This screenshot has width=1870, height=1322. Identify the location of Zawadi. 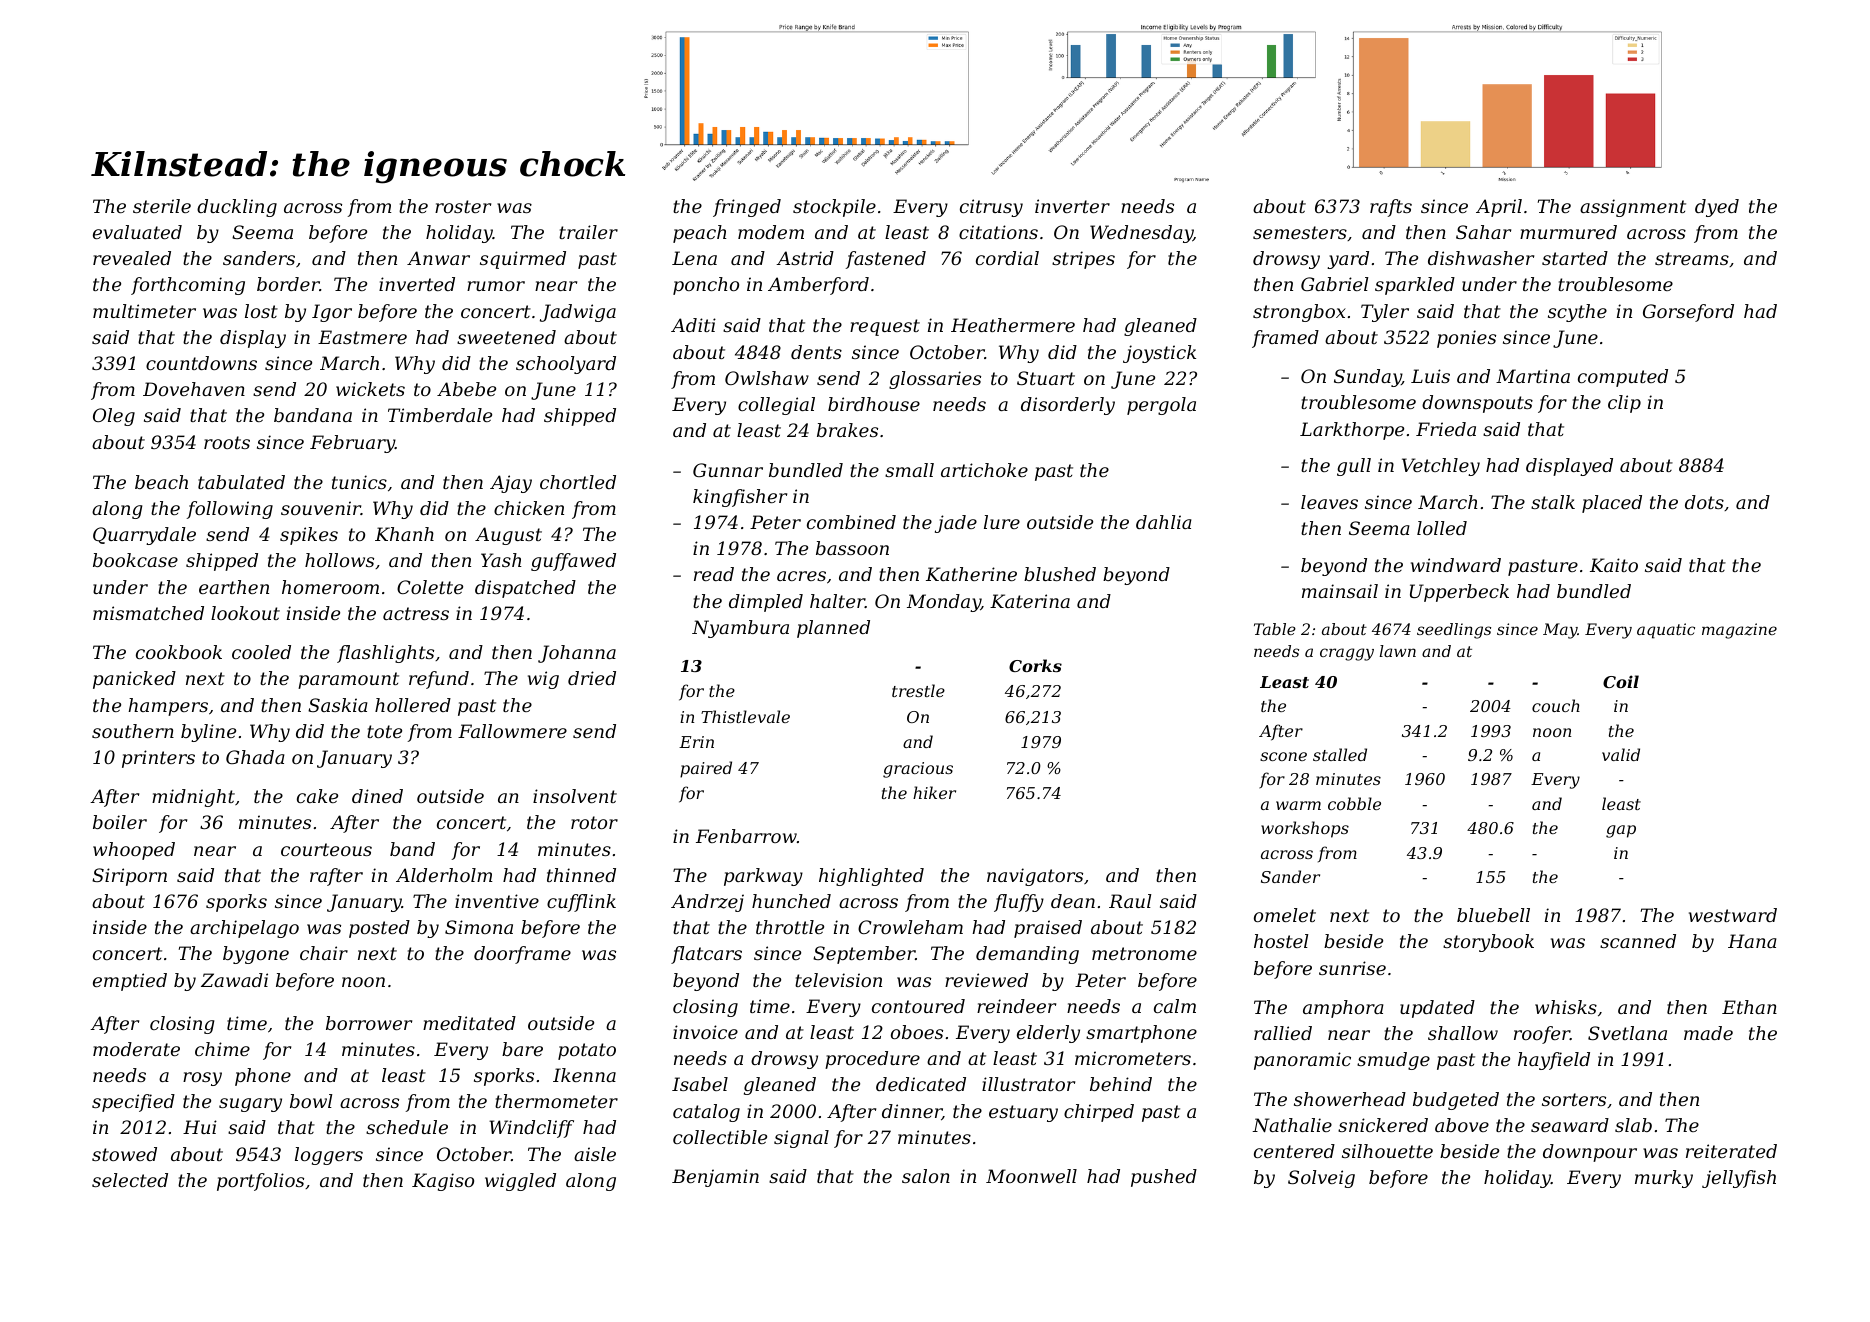
(234, 980).
